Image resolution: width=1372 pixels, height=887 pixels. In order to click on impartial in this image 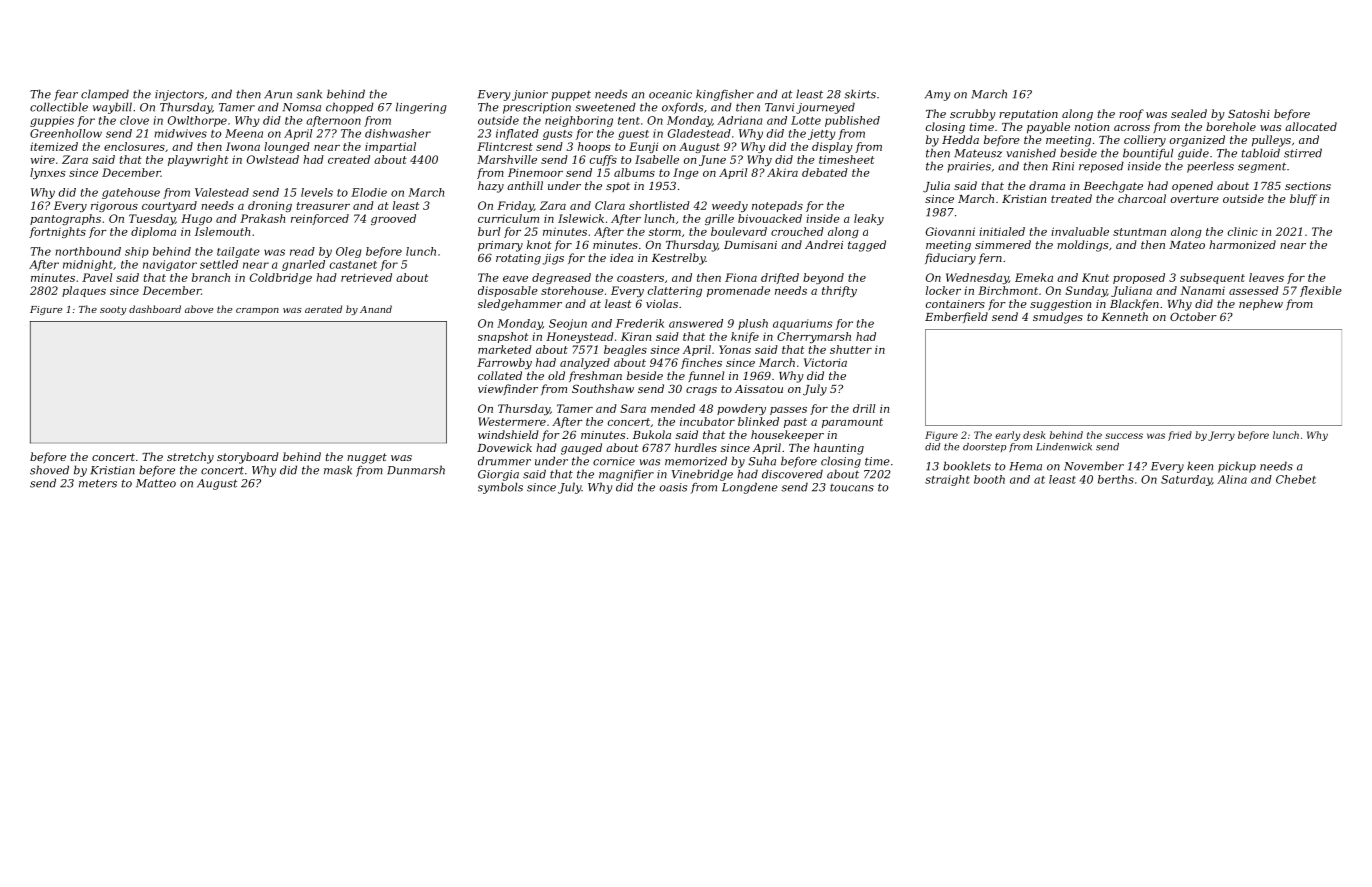, I will do `click(390, 147)`.
